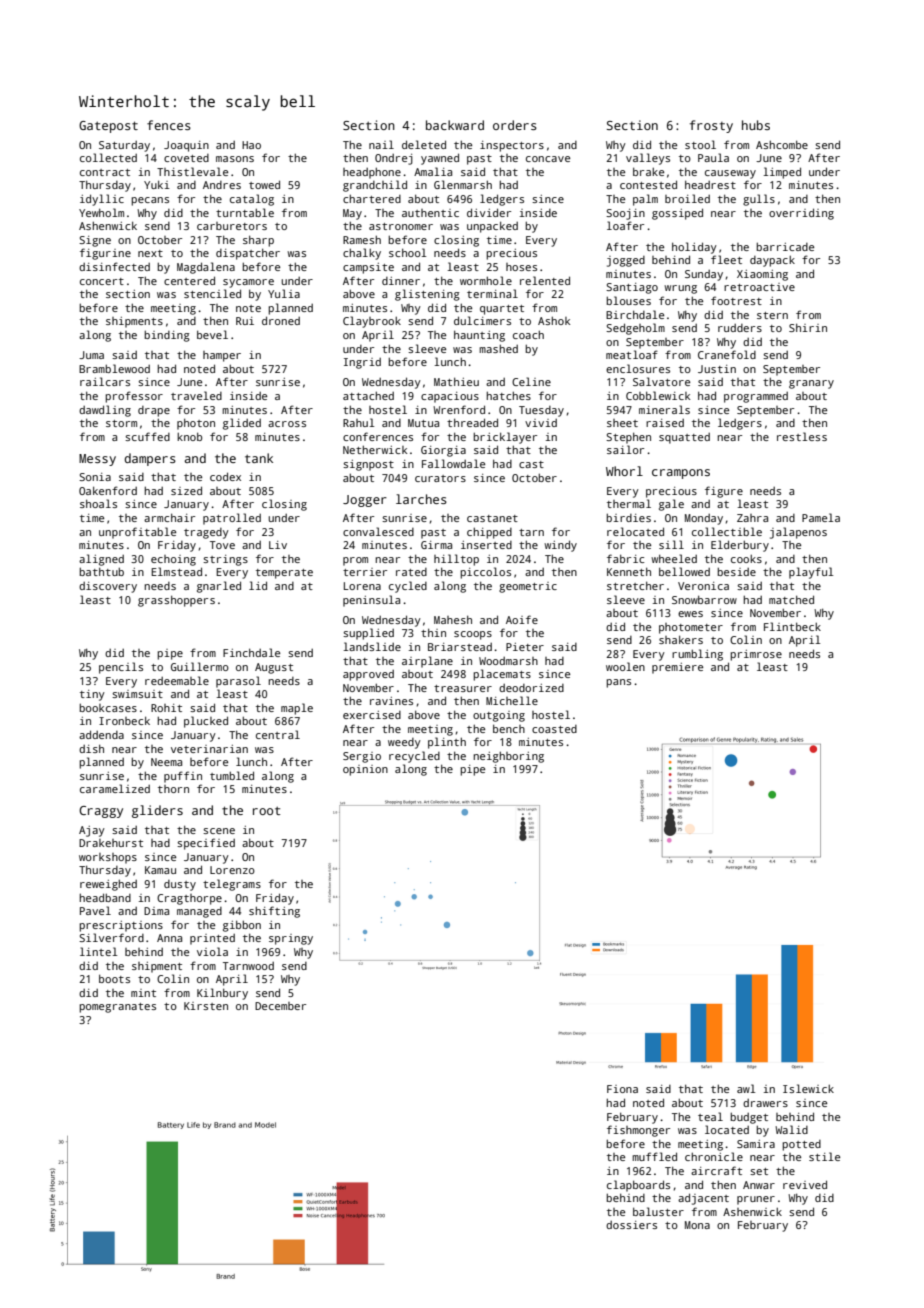 This screenshot has width=924, height=1308. What do you see at coordinates (189, 436) in the screenshot?
I see `knob` at bounding box center [189, 436].
